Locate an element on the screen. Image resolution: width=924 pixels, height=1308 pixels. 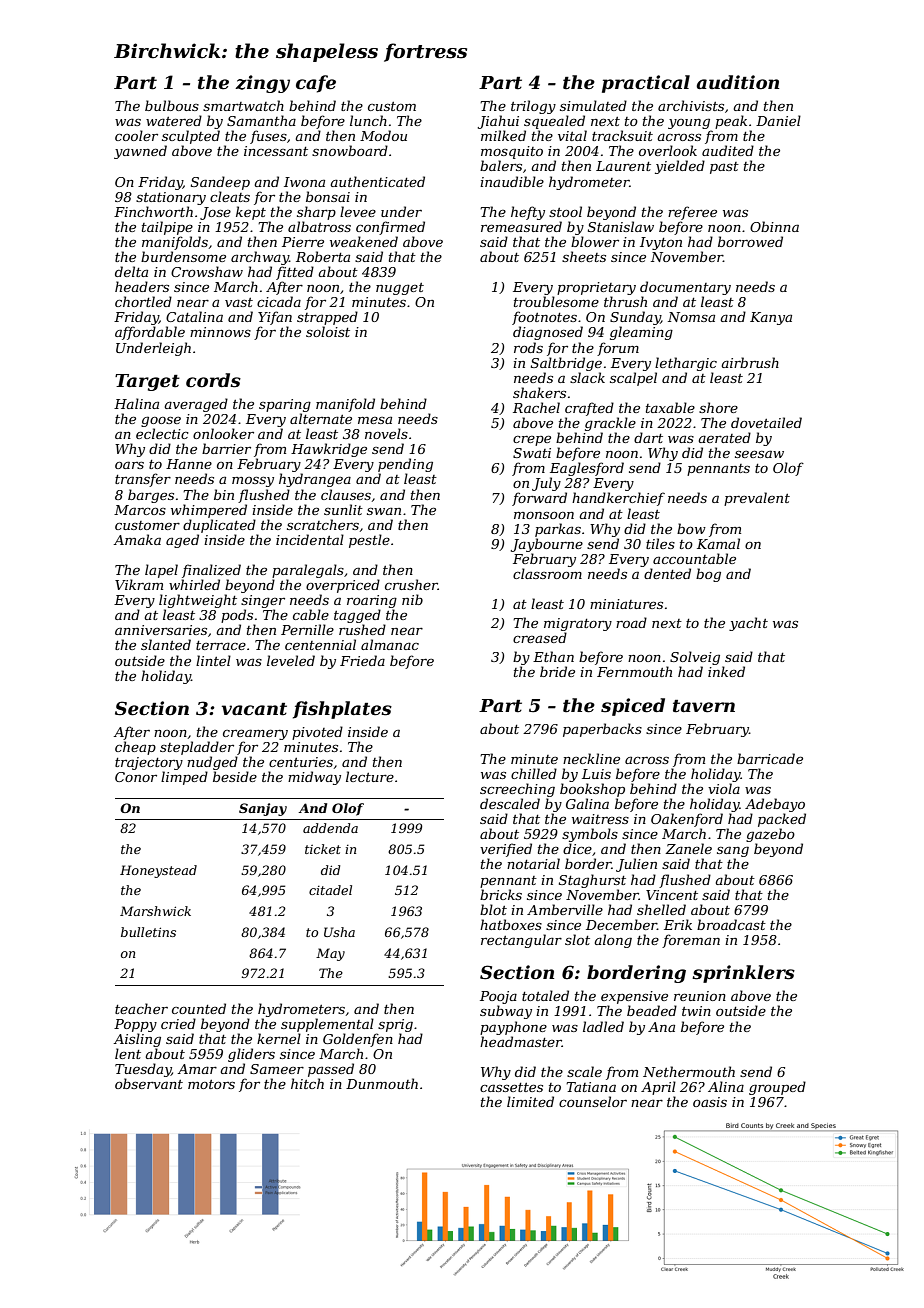
lecture is located at coordinates (370, 776).
